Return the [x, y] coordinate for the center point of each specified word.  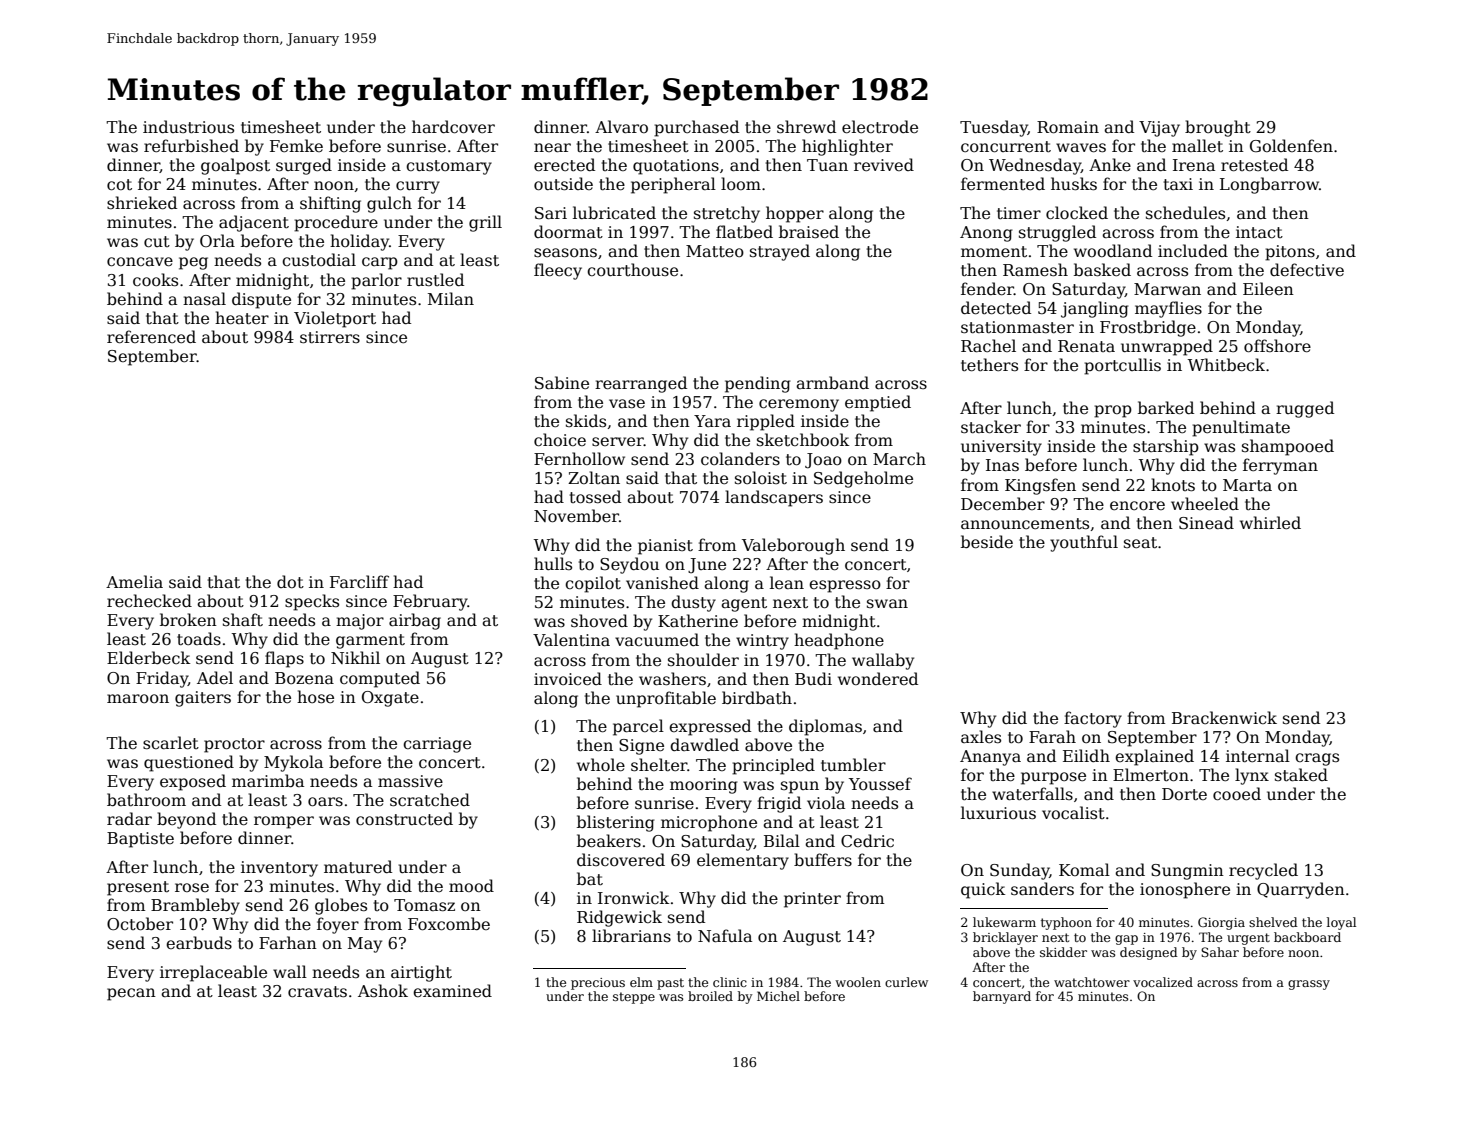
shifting [330, 204]
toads [199, 638]
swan [887, 603]
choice [560, 440]
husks [1074, 184]
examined [452, 991]
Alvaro [621, 127]
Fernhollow [579, 458]
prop [1113, 411]
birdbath [757, 698]
